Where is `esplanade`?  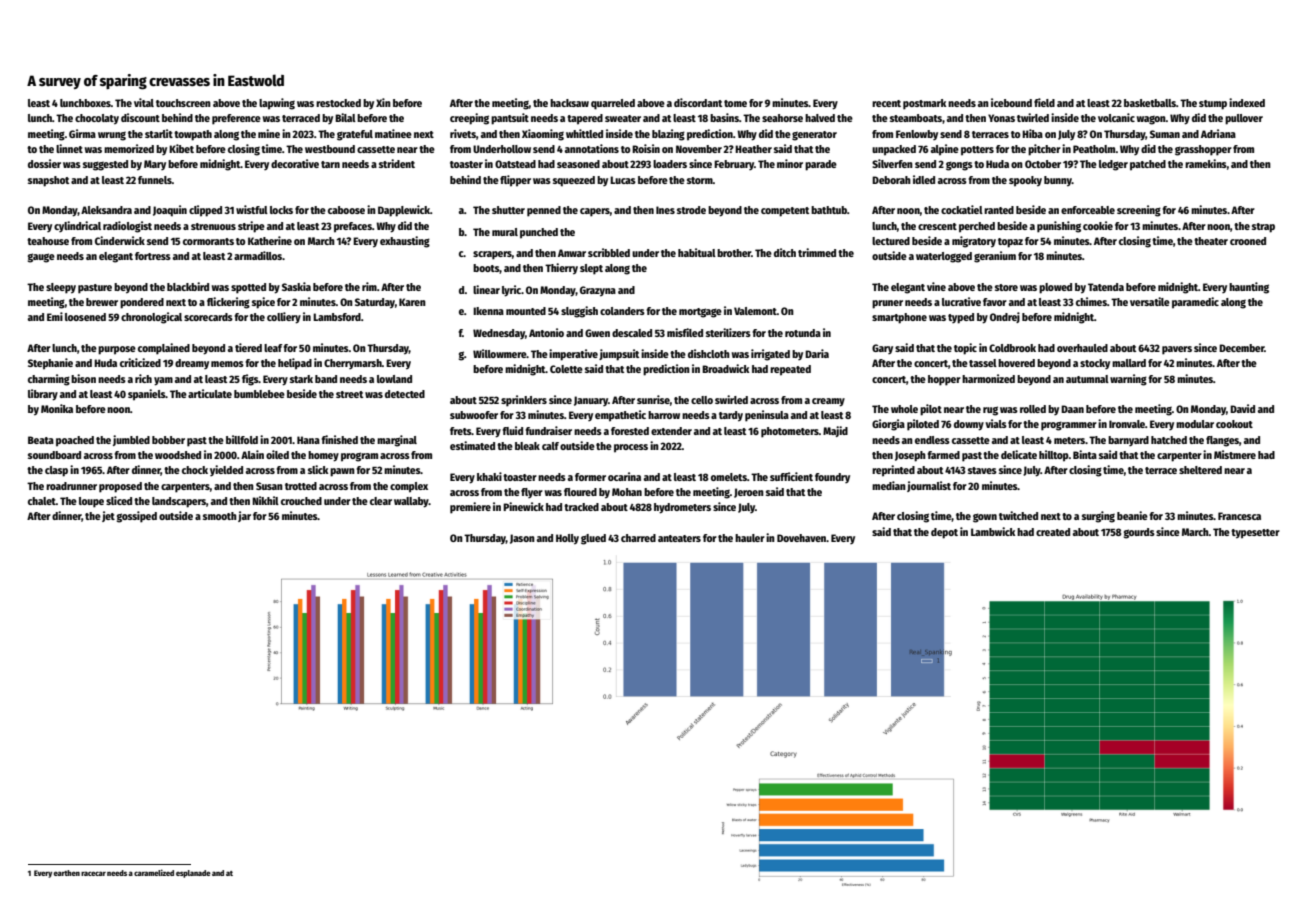 esplanade is located at coordinates (193, 874).
